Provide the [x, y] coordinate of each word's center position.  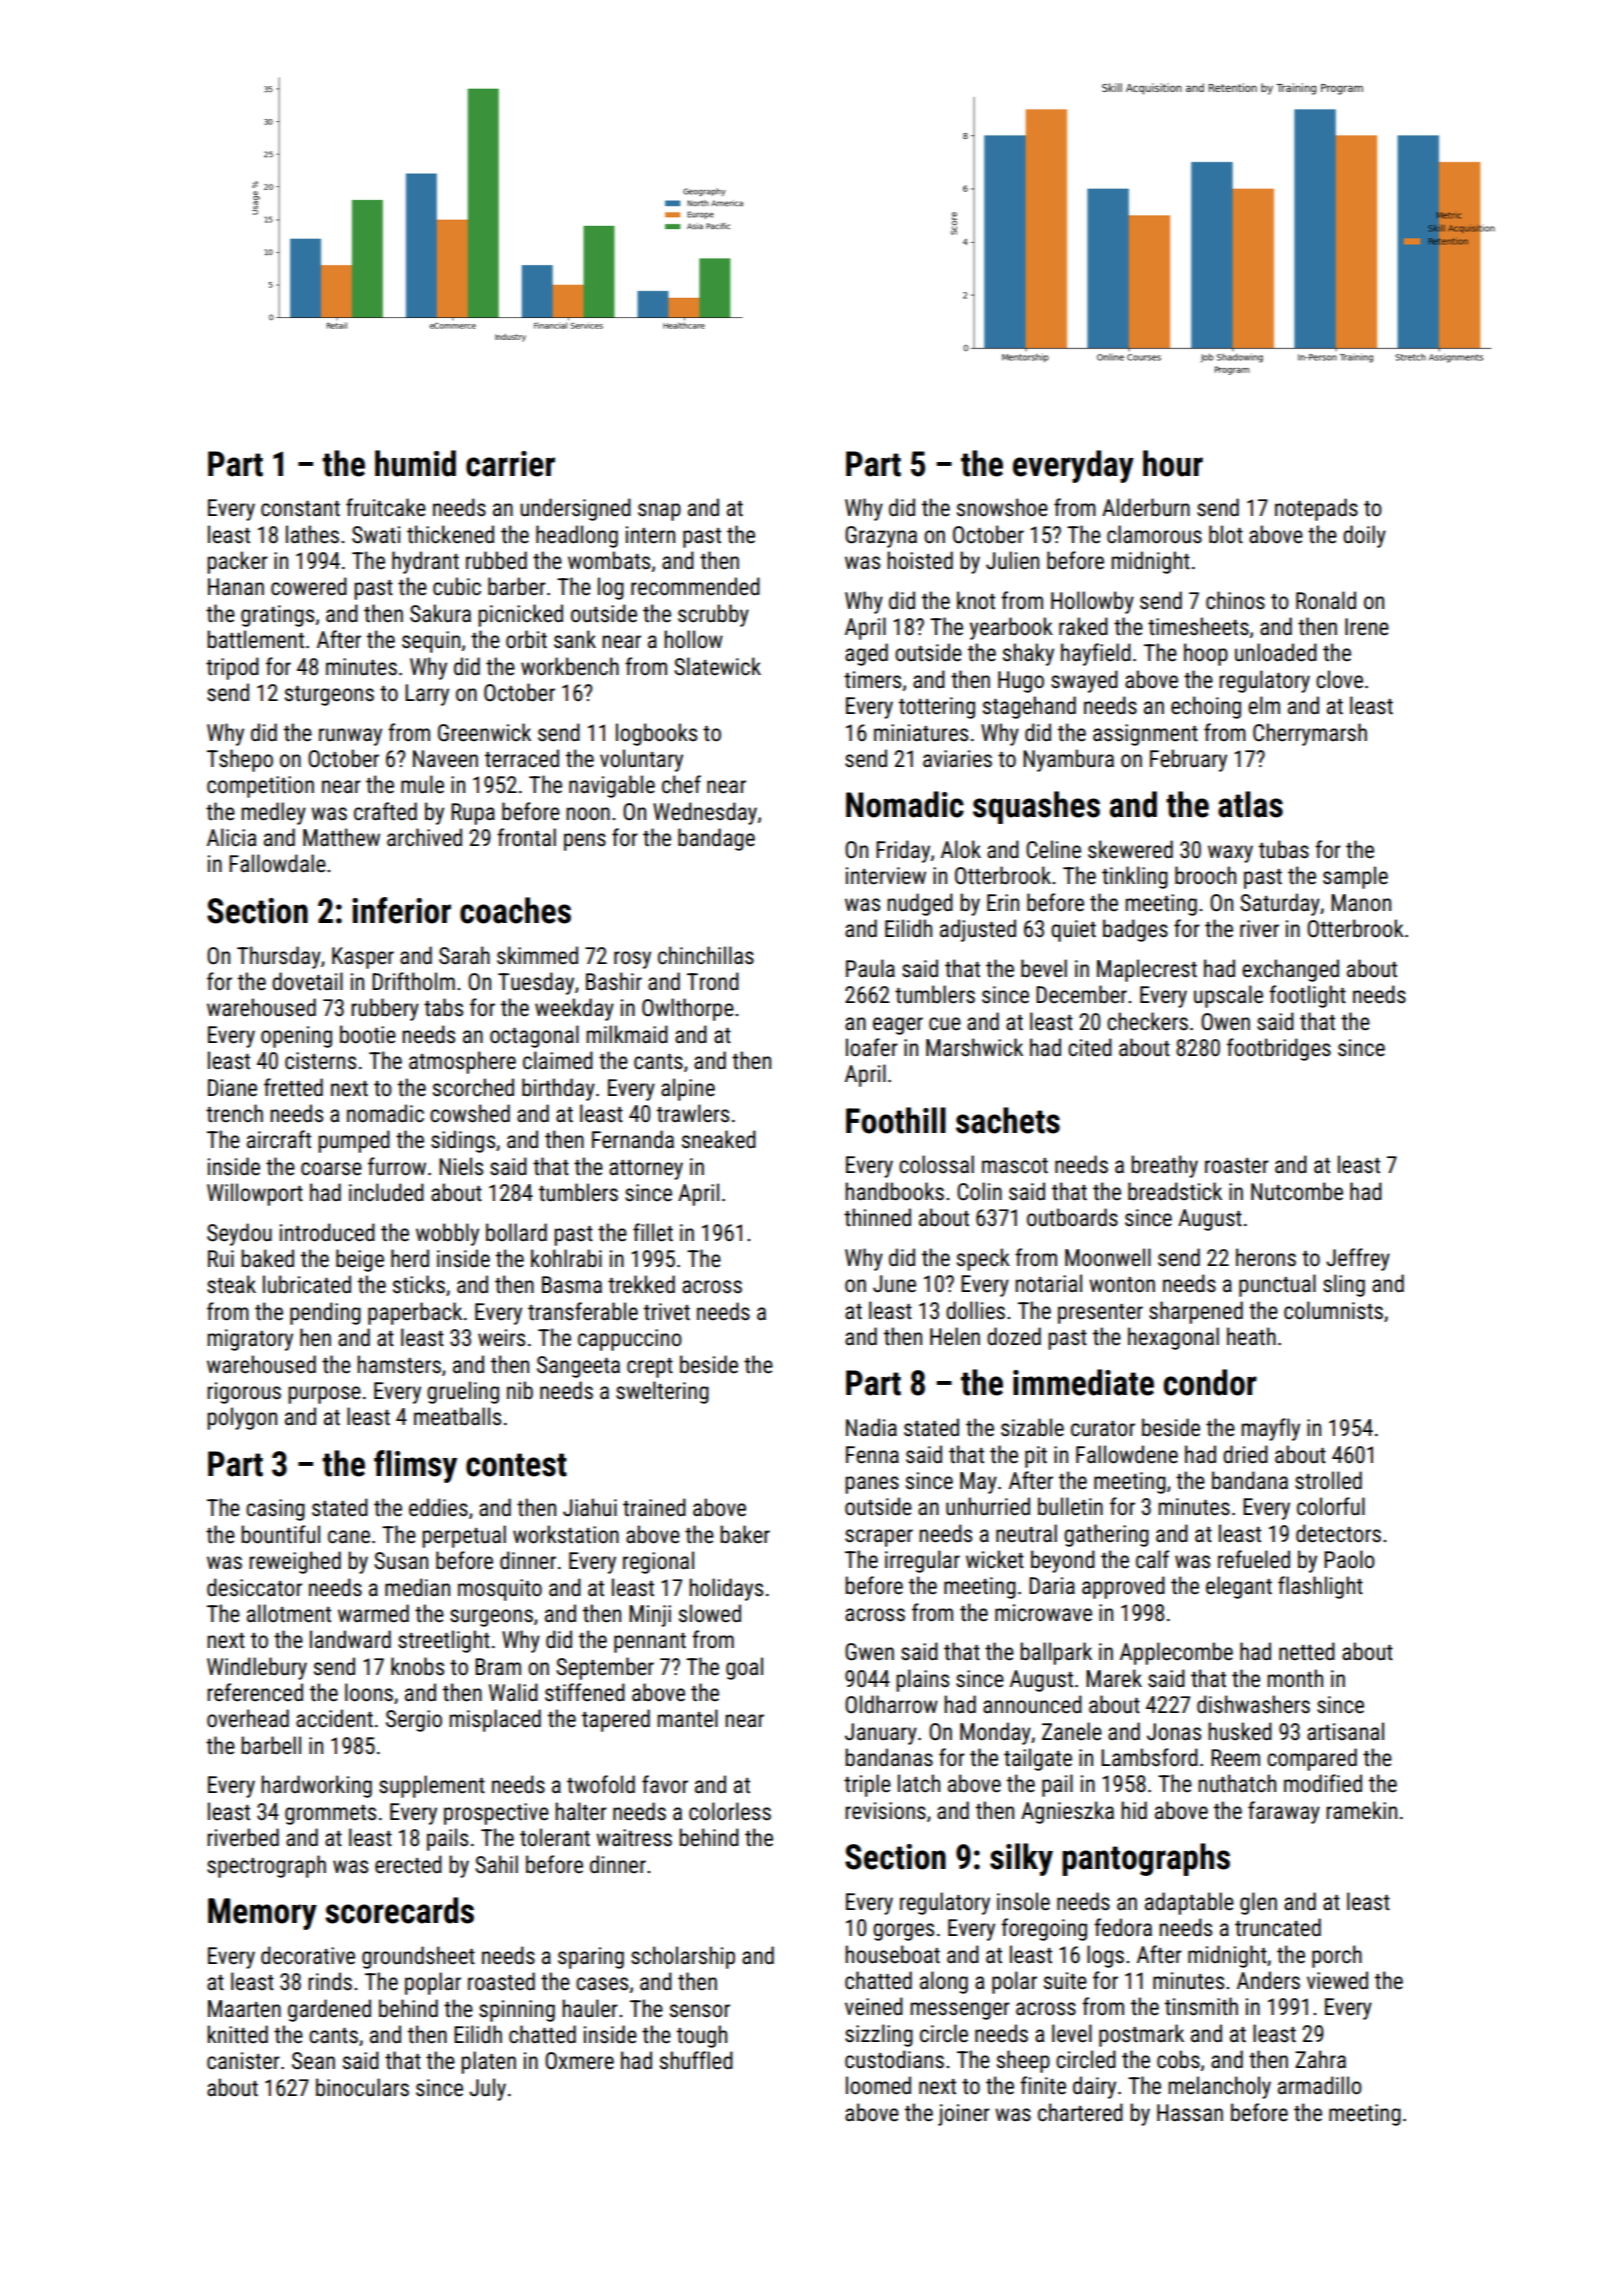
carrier [510, 464]
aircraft [279, 1139]
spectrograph [266, 1866]
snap [659, 512]
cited [1090, 1047]
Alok [961, 849]
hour [1173, 463]
